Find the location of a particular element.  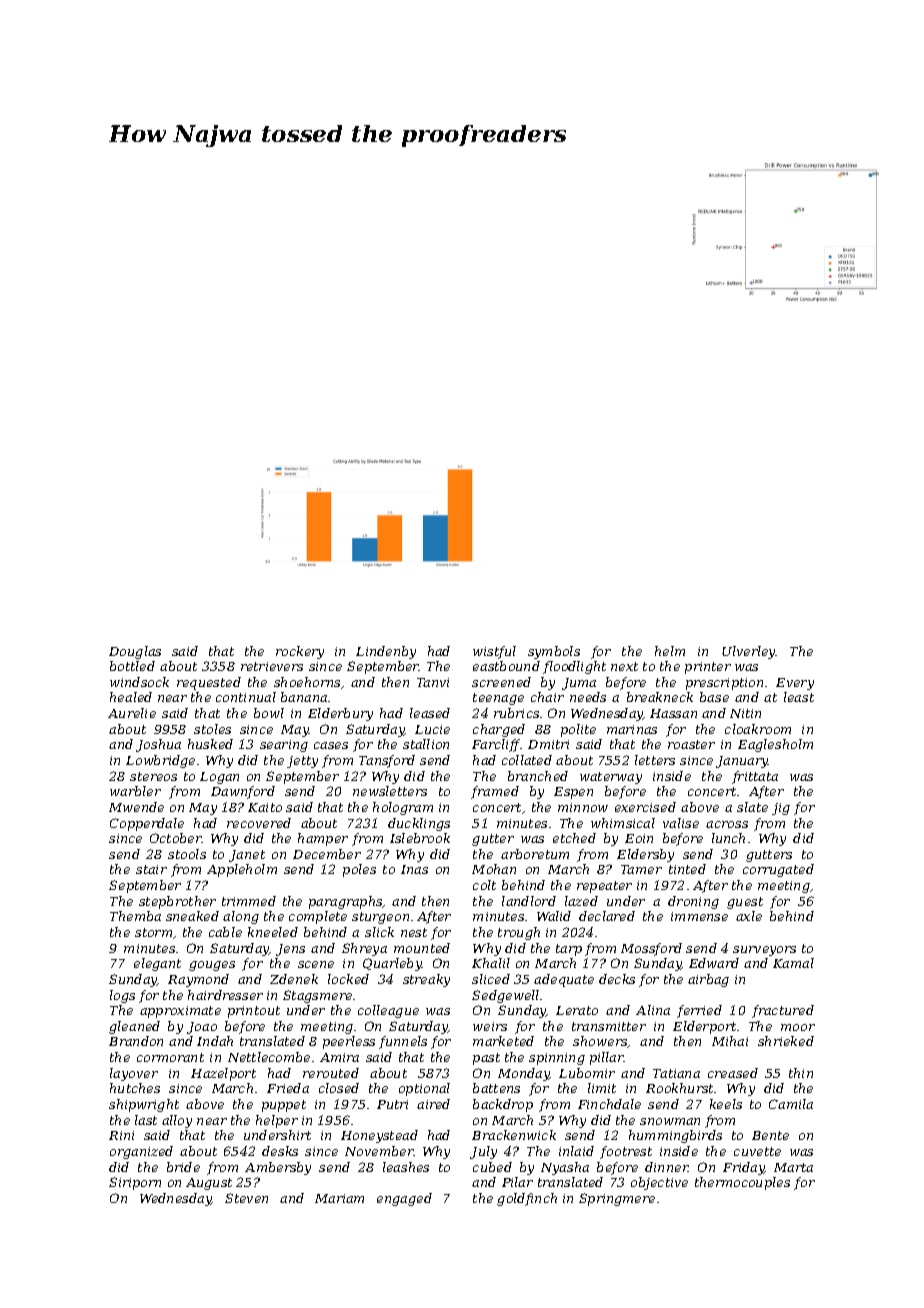

goldfinch is located at coordinates (527, 1199).
